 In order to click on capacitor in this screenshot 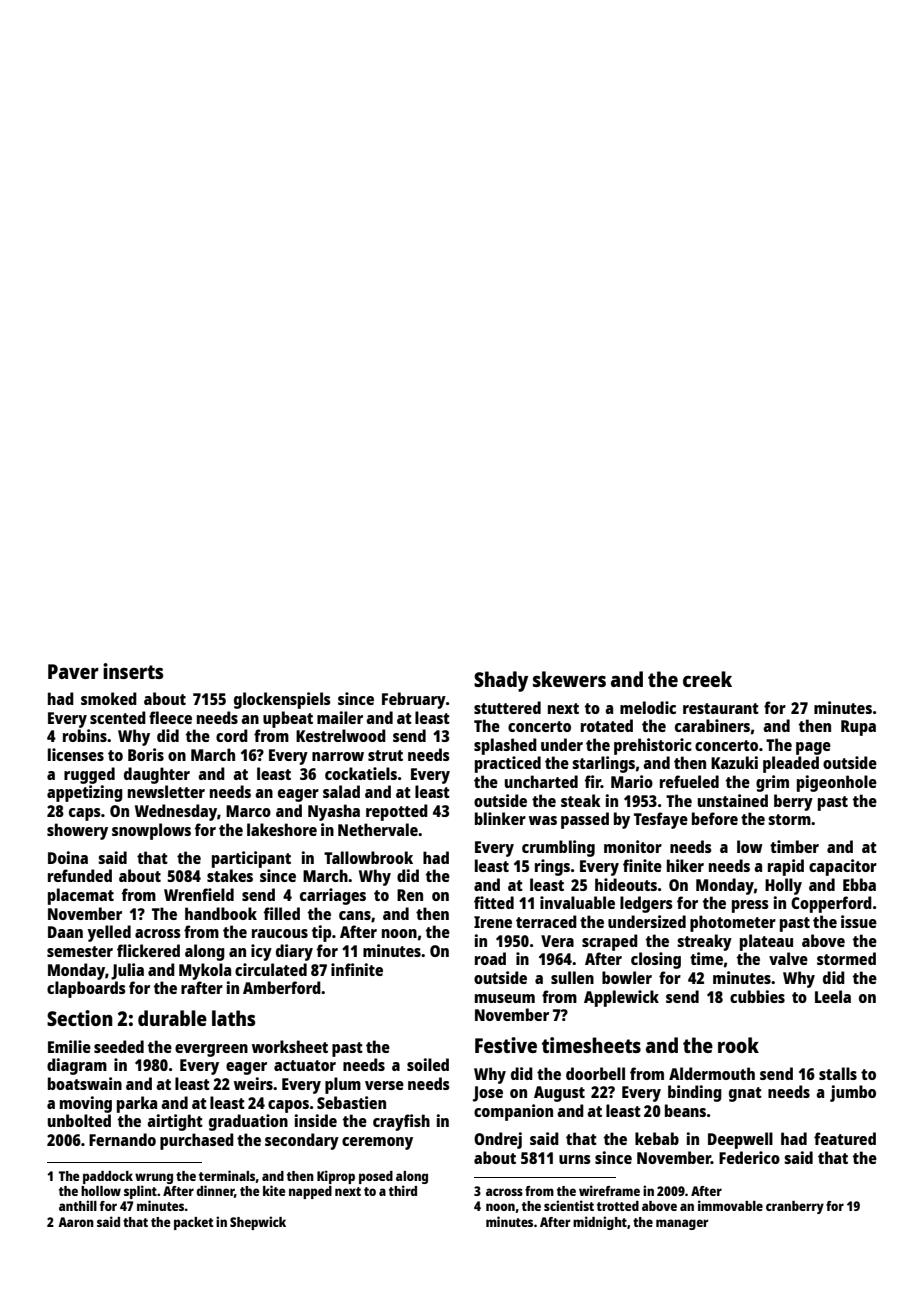, I will do `click(843, 867)`.
